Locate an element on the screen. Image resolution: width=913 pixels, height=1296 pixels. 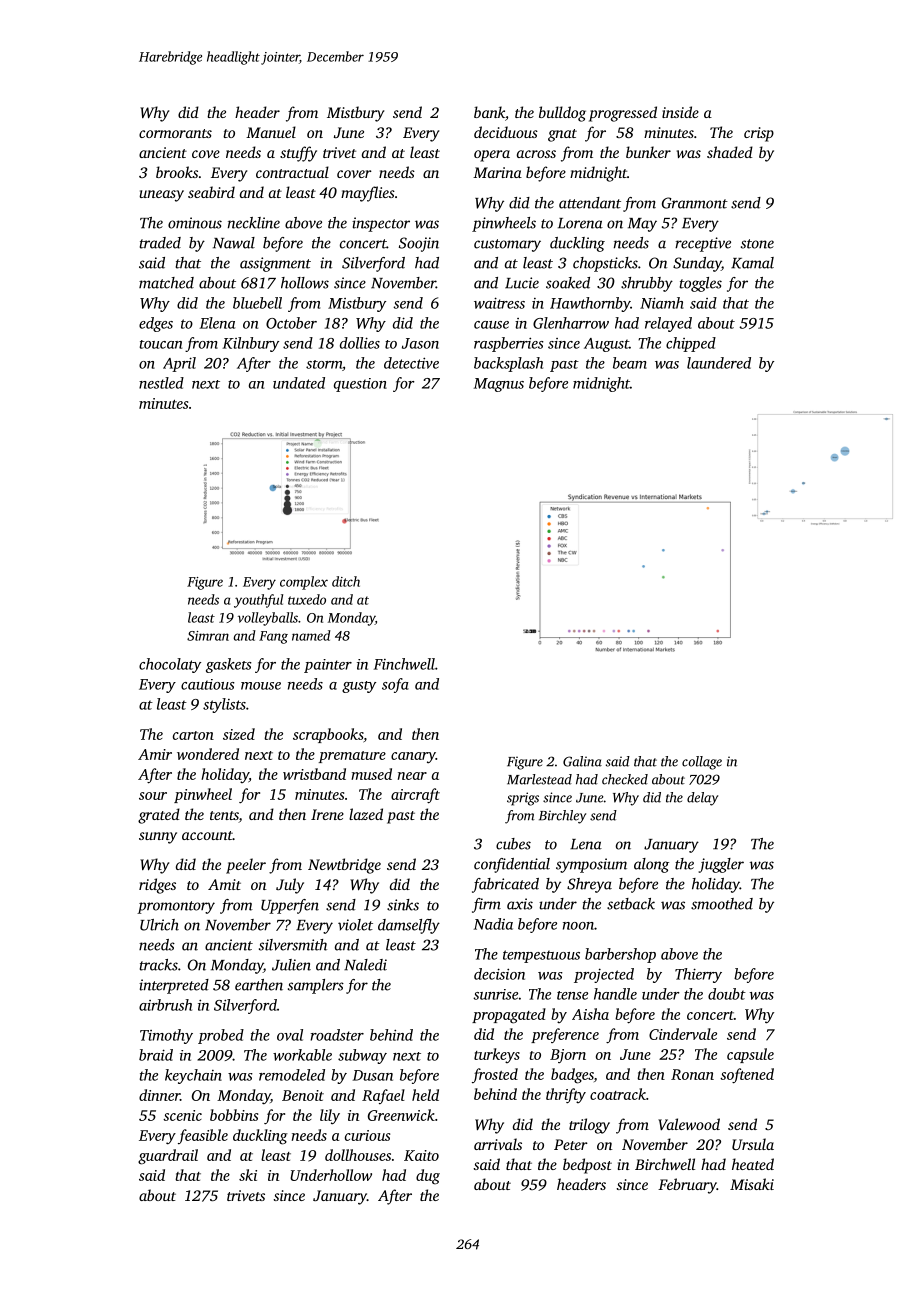
cormorants is located at coordinates (175, 133).
